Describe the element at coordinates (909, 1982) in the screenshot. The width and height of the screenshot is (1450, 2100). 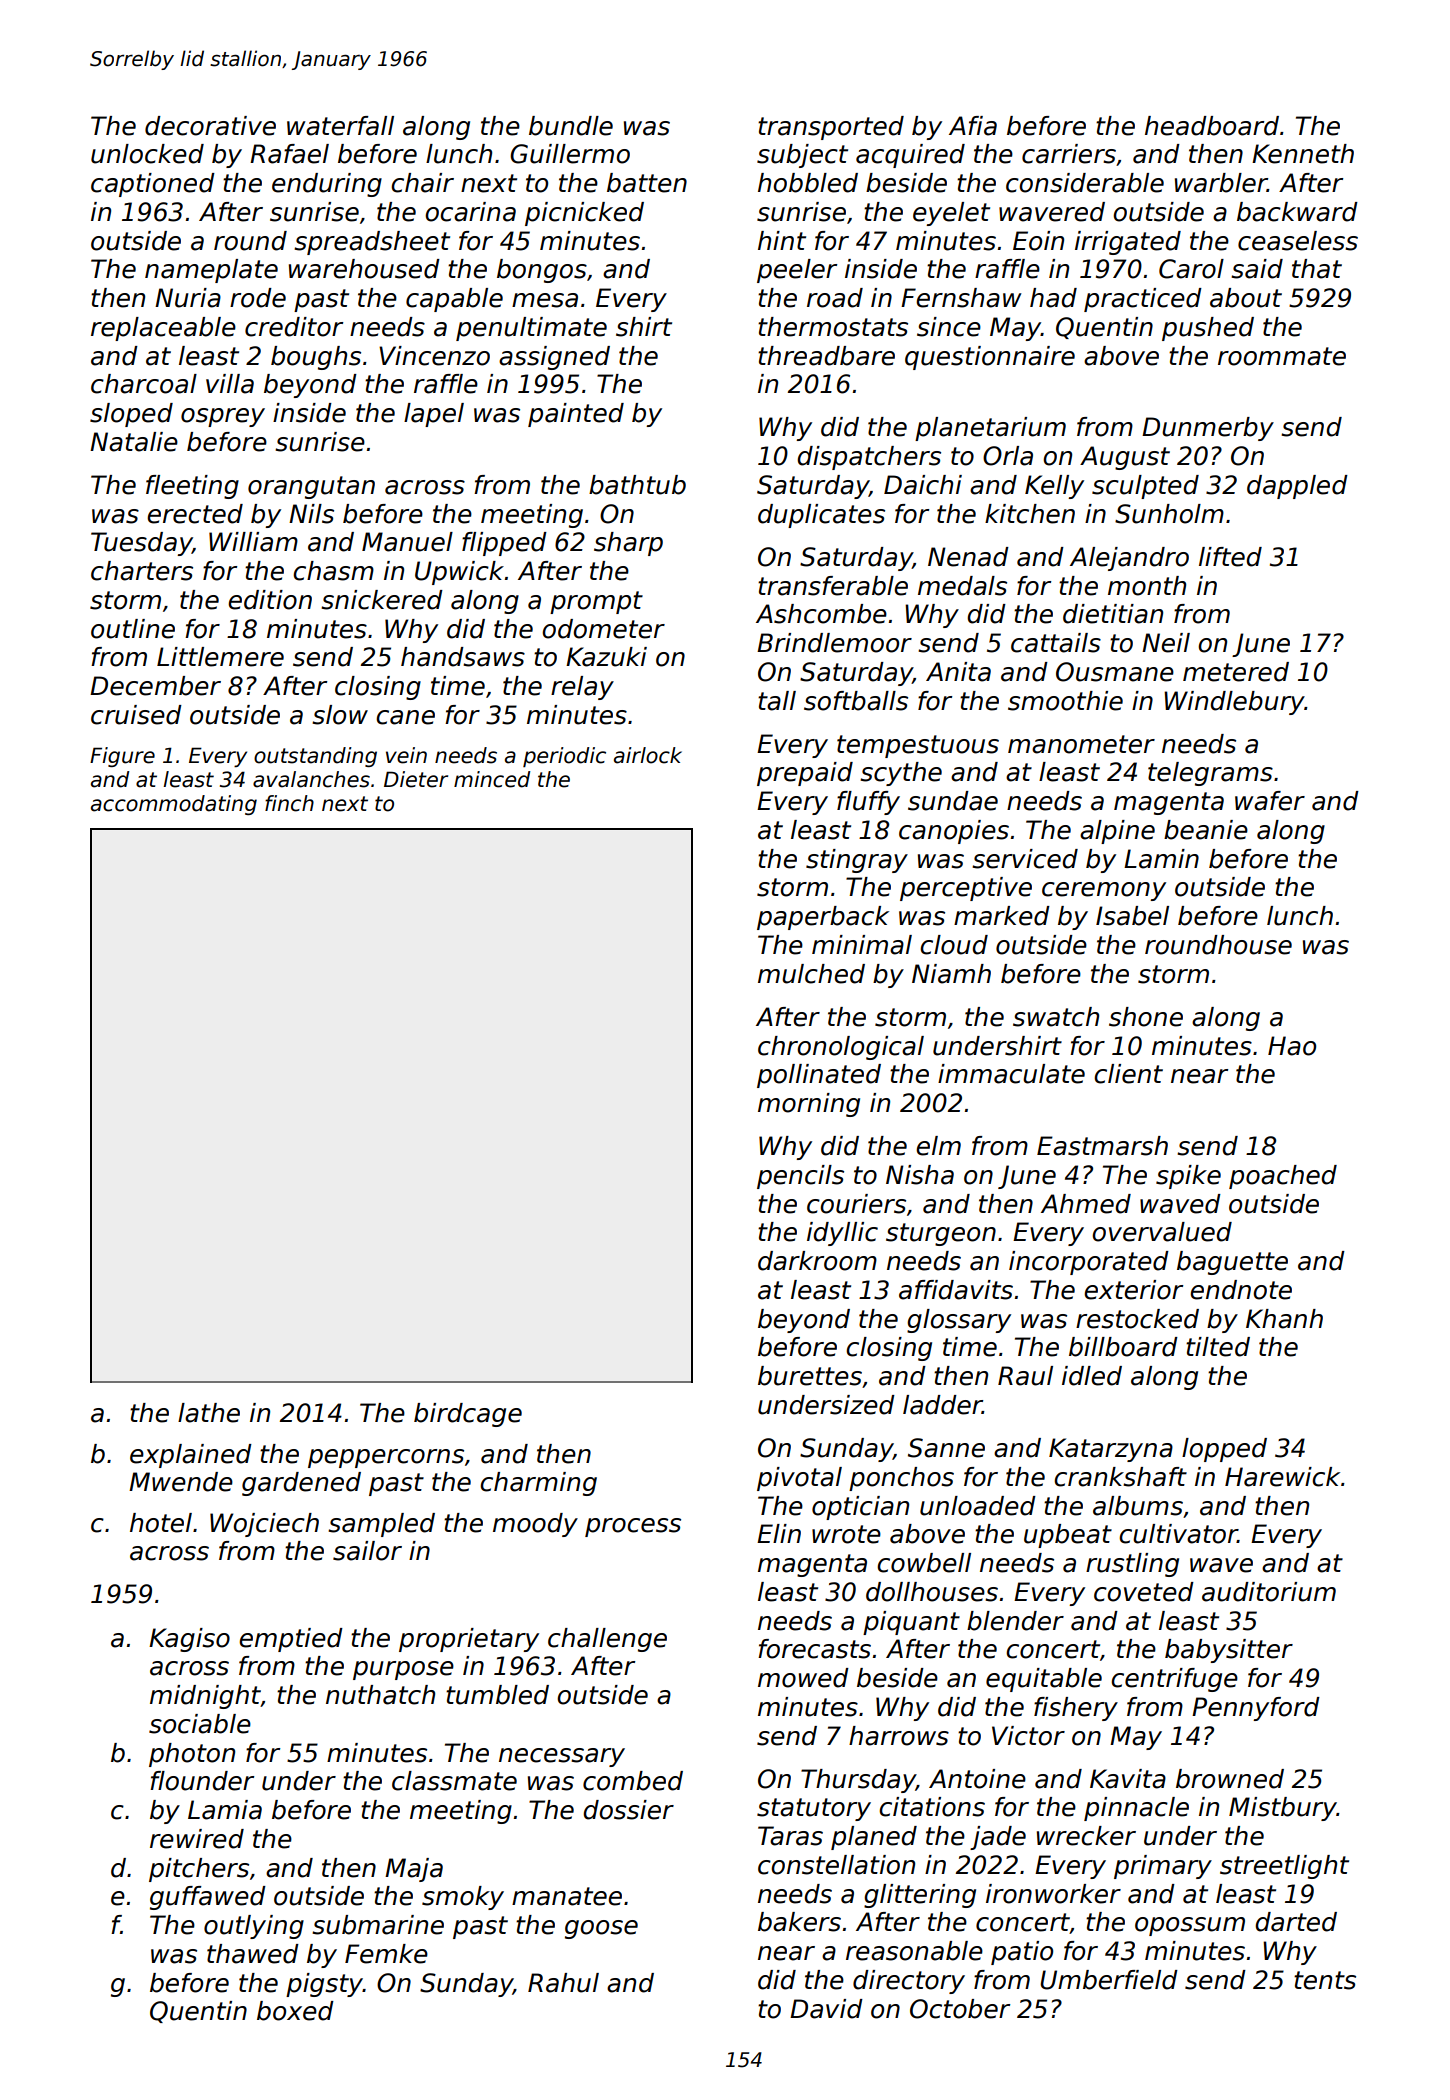
I see `directory` at that location.
